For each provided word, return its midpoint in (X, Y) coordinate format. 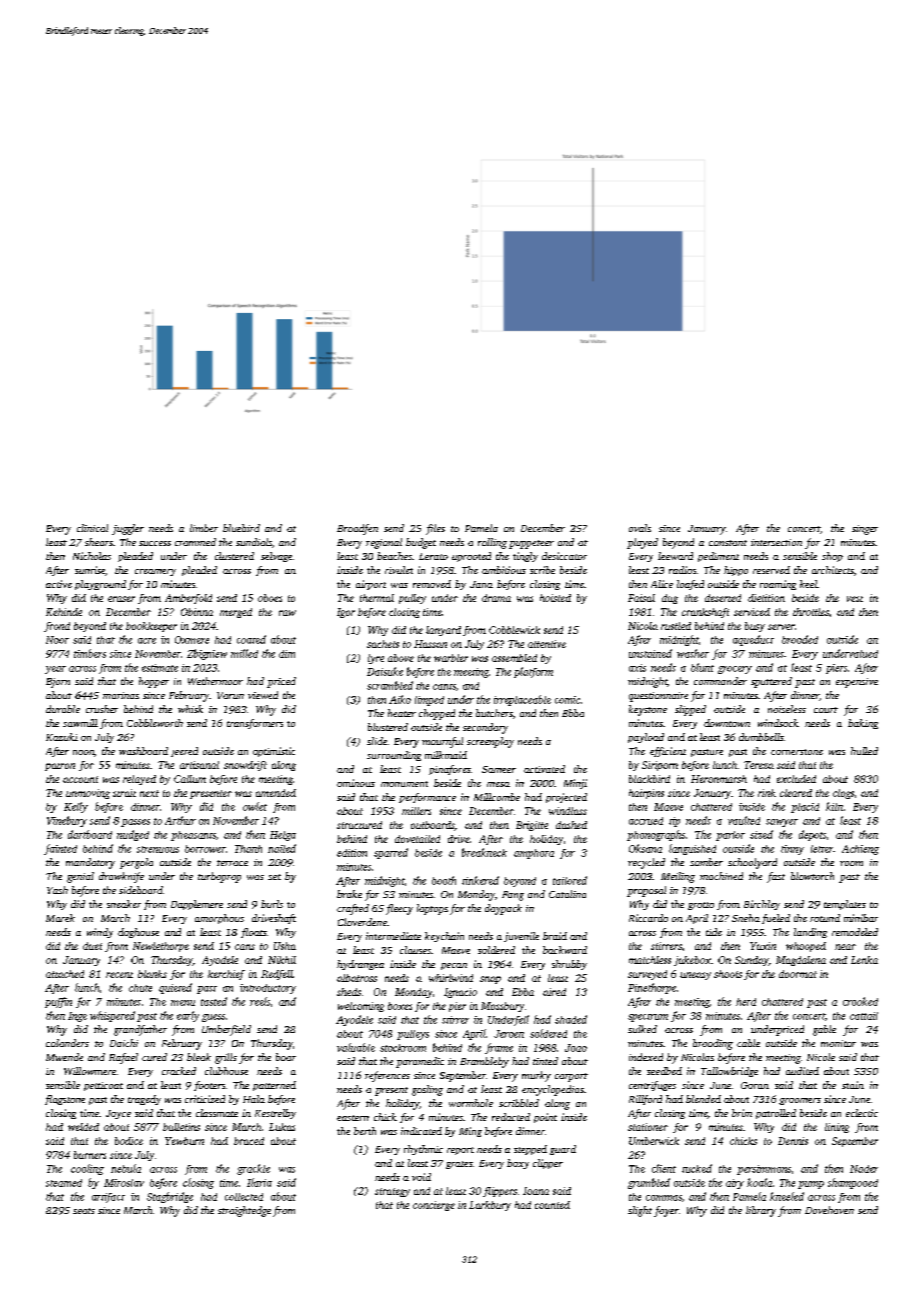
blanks (152, 974)
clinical (92, 528)
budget (421, 543)
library (761, 1211)
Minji (575, 784)
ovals (640, 528)
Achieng (860, 850)
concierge (434, 1206)
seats (84, 1211)
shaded (571, 1019)
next (149, 793)
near (845, 947)
